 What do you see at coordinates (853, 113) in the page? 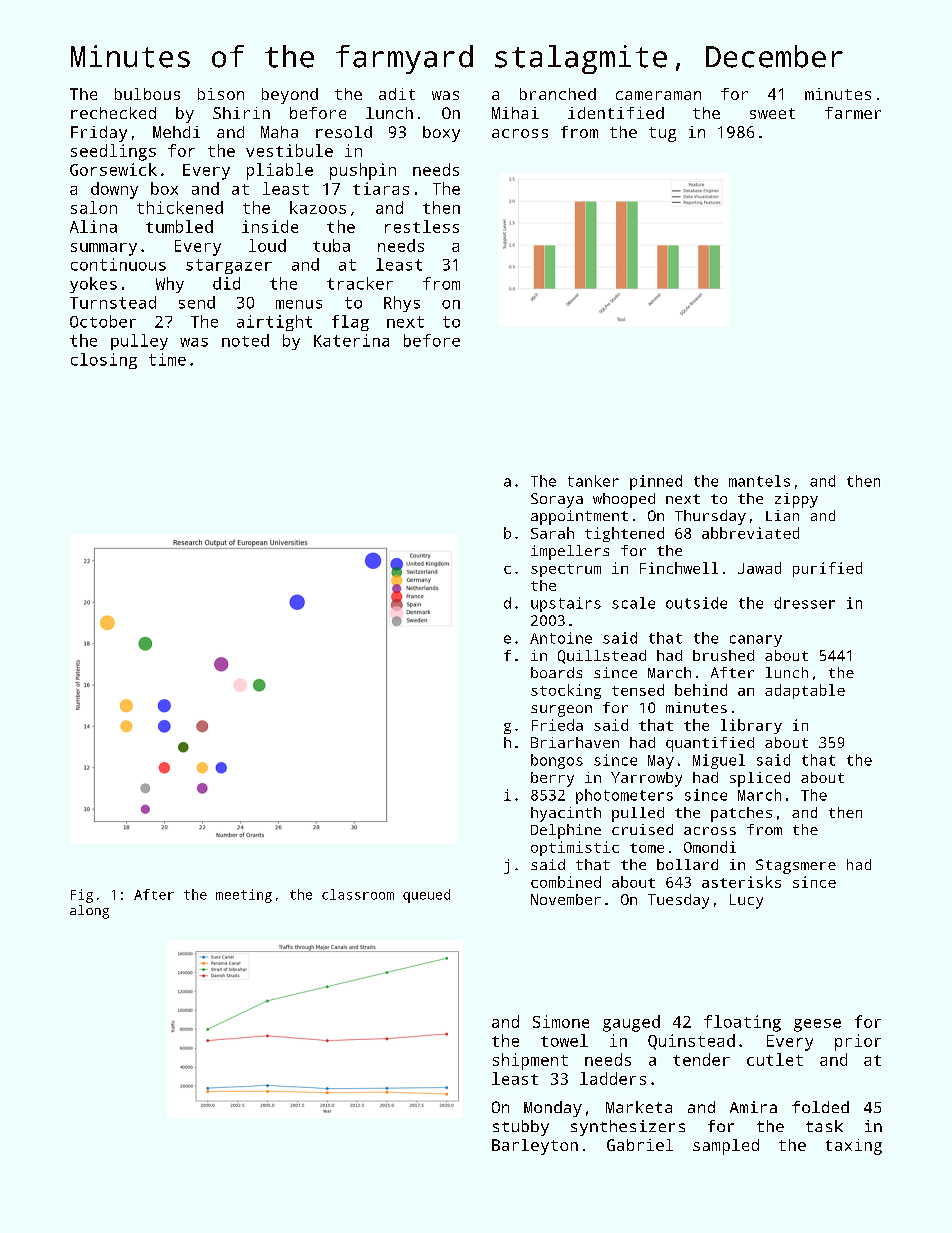
I see `farmer` at bounding box center [853, 113].
